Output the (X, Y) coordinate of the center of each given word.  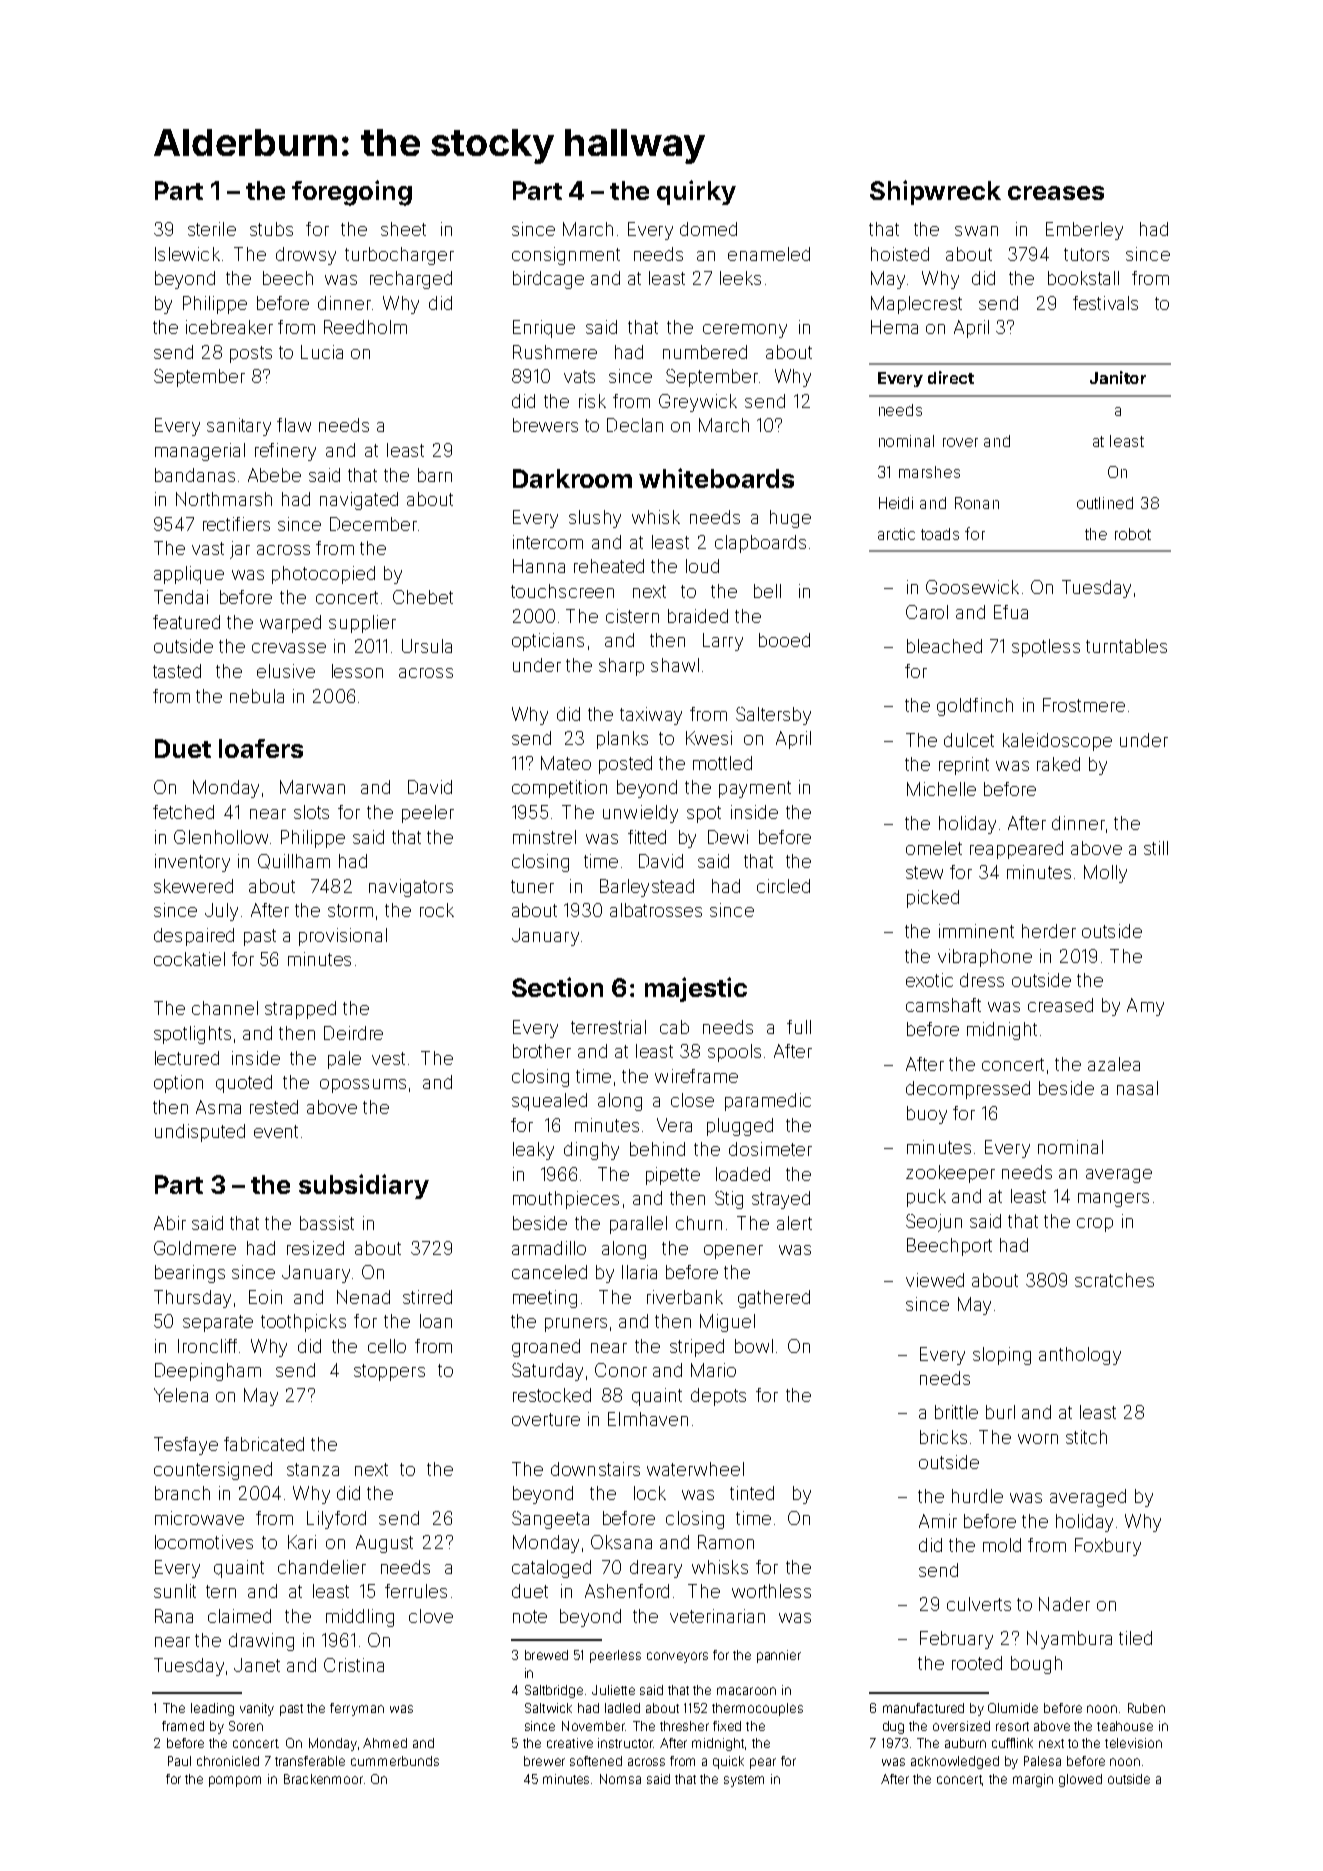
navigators (411, 888)
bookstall (1083, 278)
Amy (1145, 1007)
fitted (647, 837)
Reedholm (365, 327)
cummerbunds (395, 1761)
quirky (696, 192)
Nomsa (620, 1779)
